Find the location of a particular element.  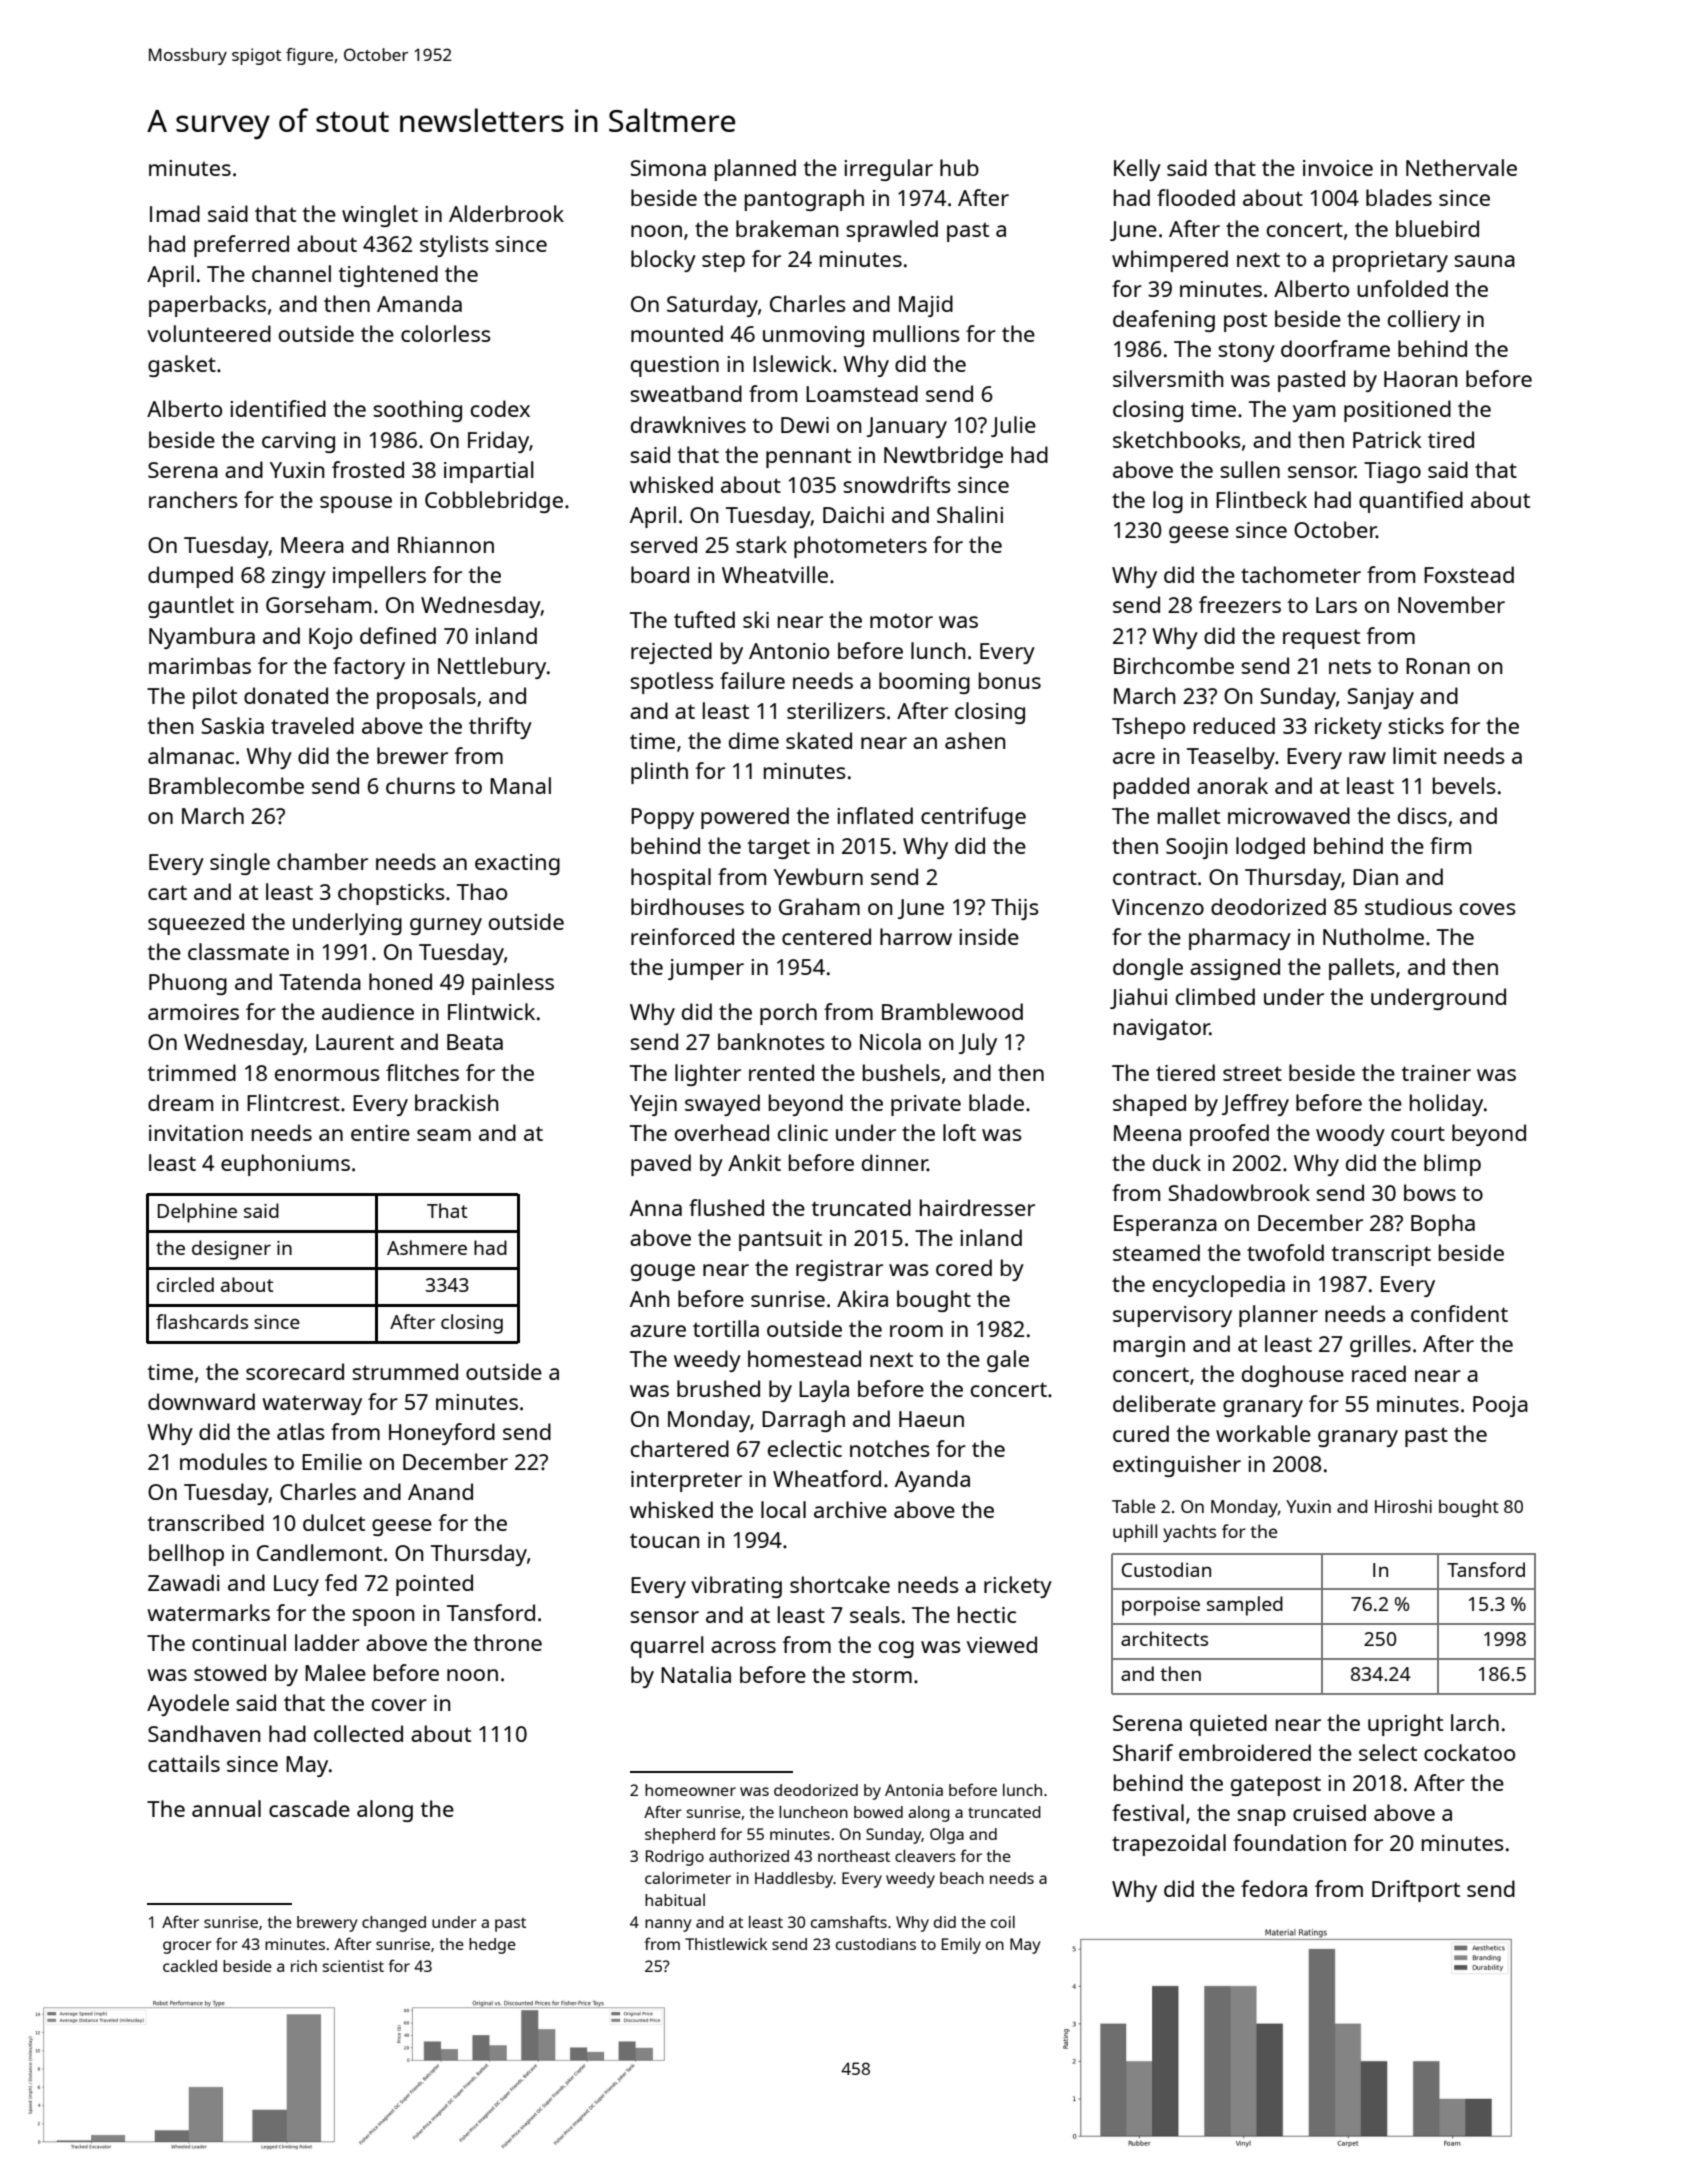

armoires is located at coordinates (193, 1012).
